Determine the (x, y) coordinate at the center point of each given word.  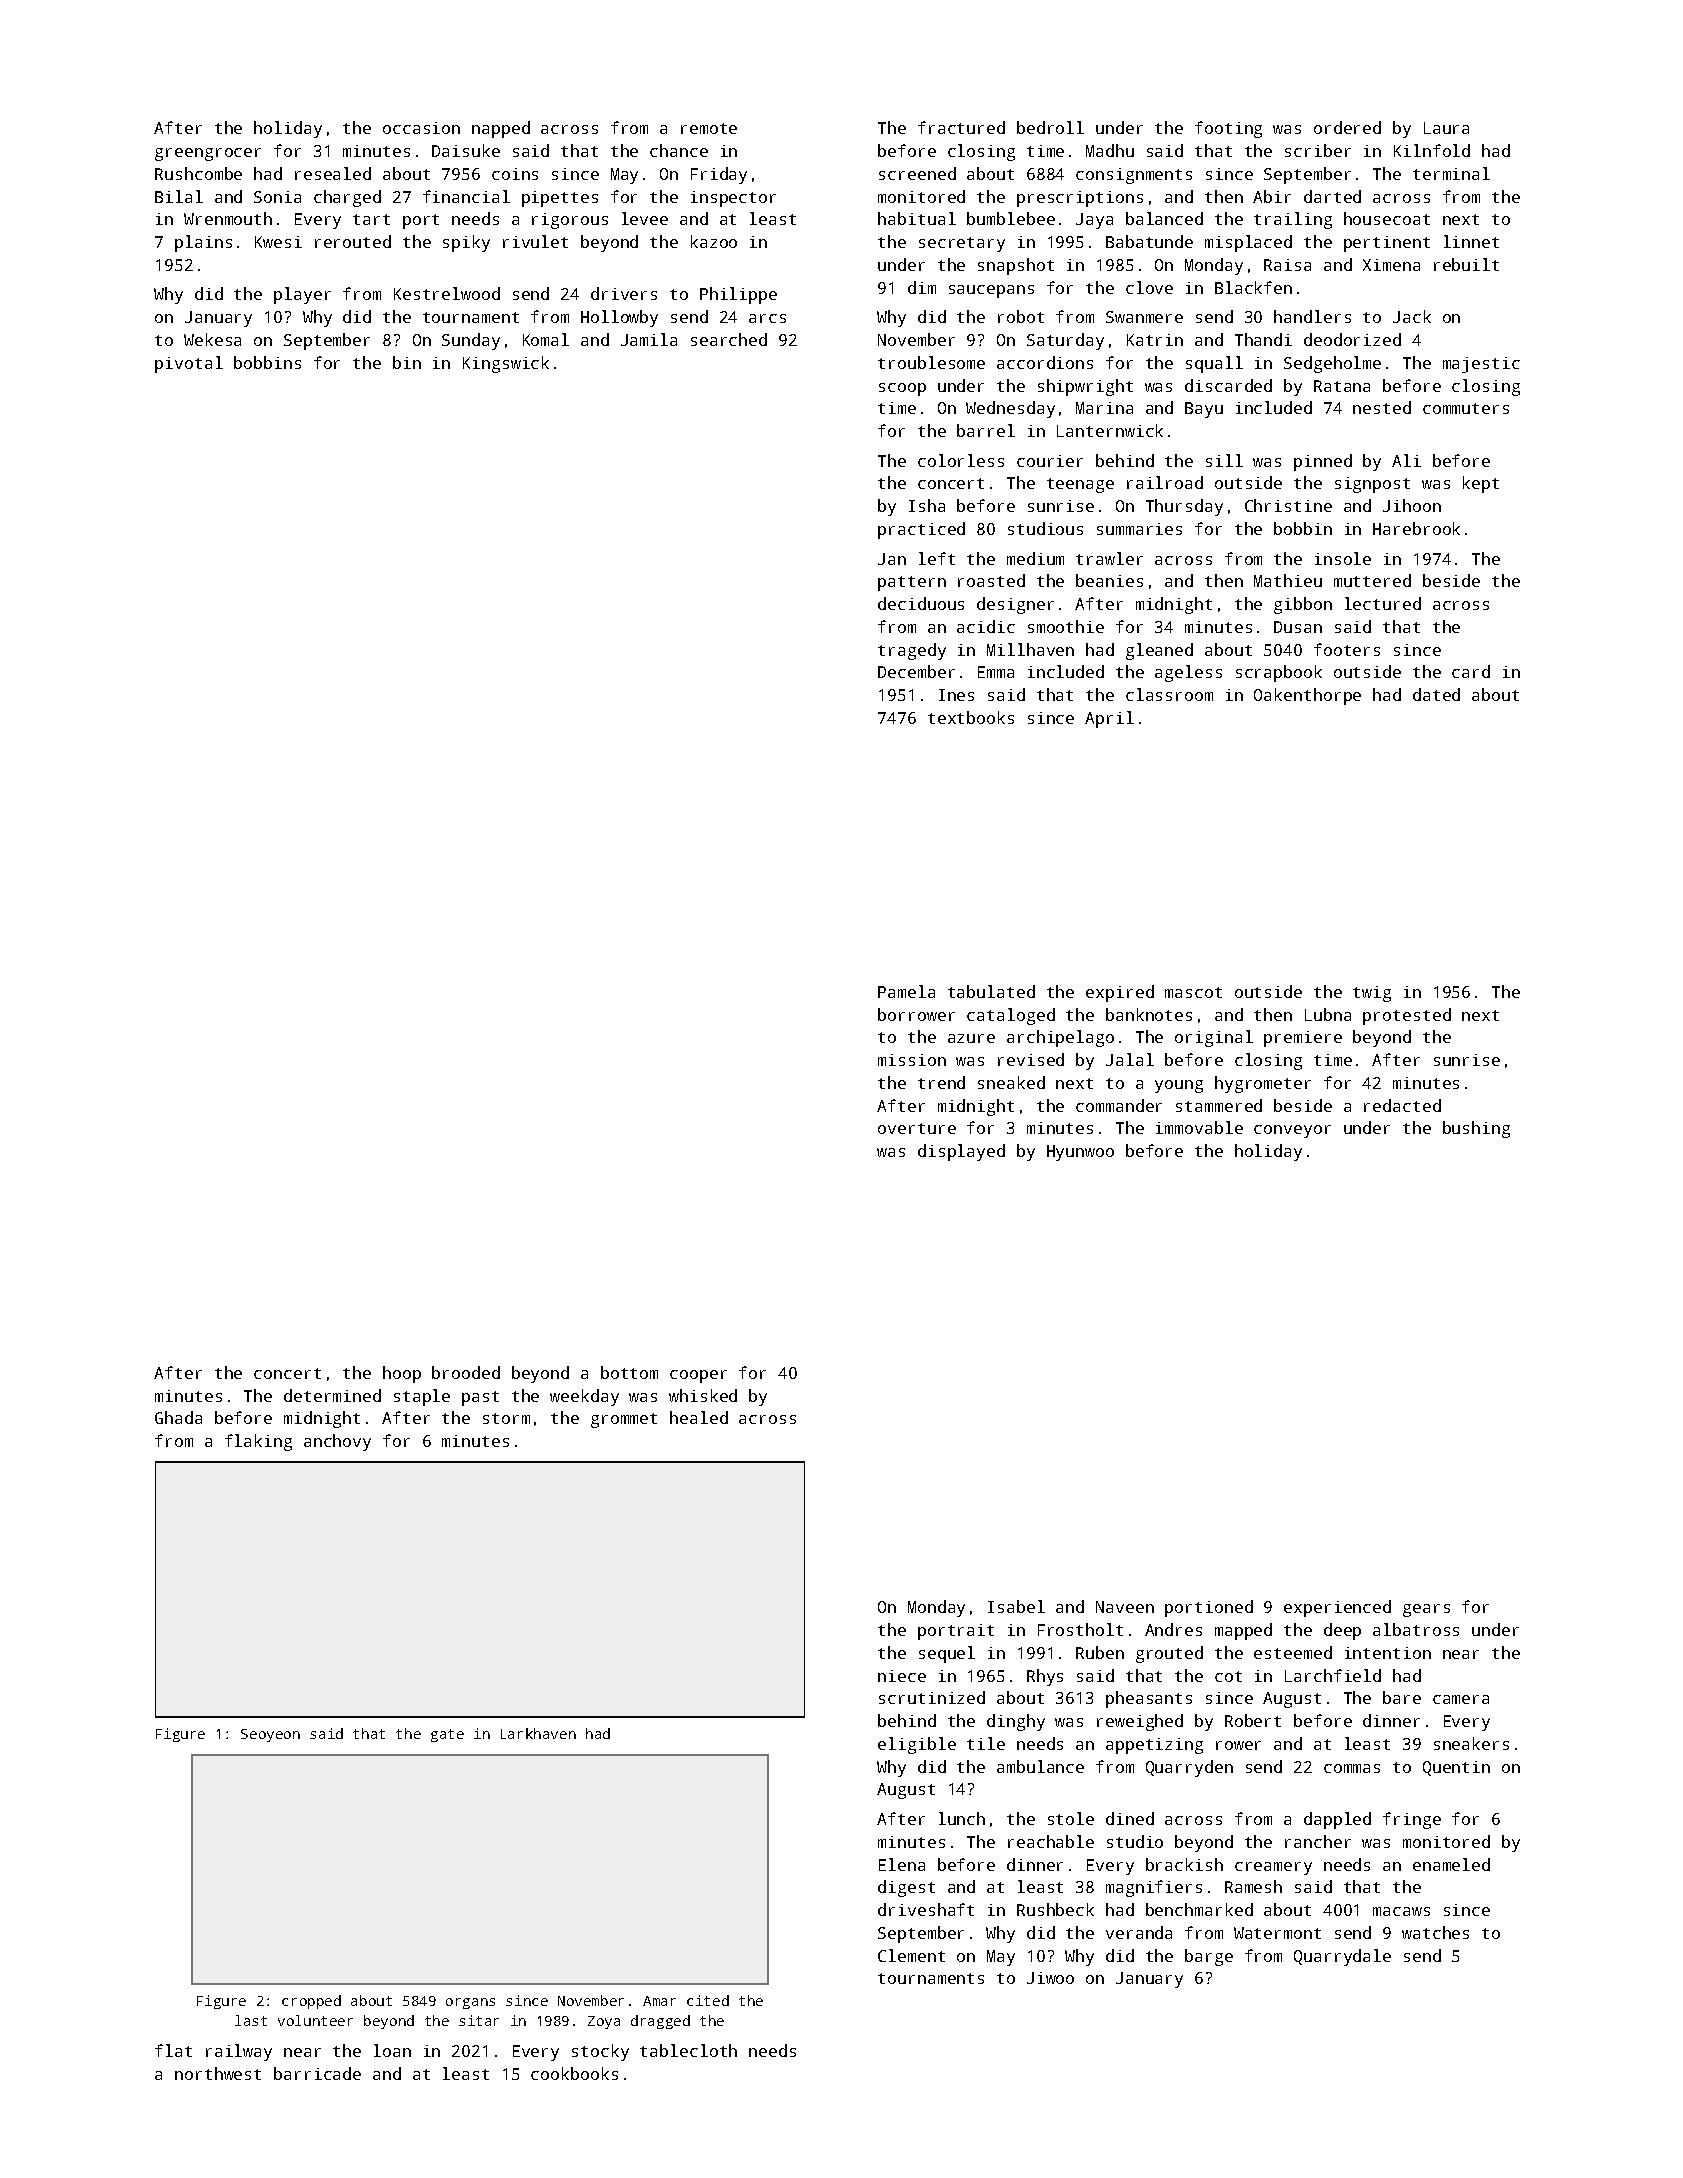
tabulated (991, 991)
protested (1407, 1016)
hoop (402, 1374)
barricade (317, 2073)
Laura (1446, 128)
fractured (961, 127)
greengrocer (208, 154)
